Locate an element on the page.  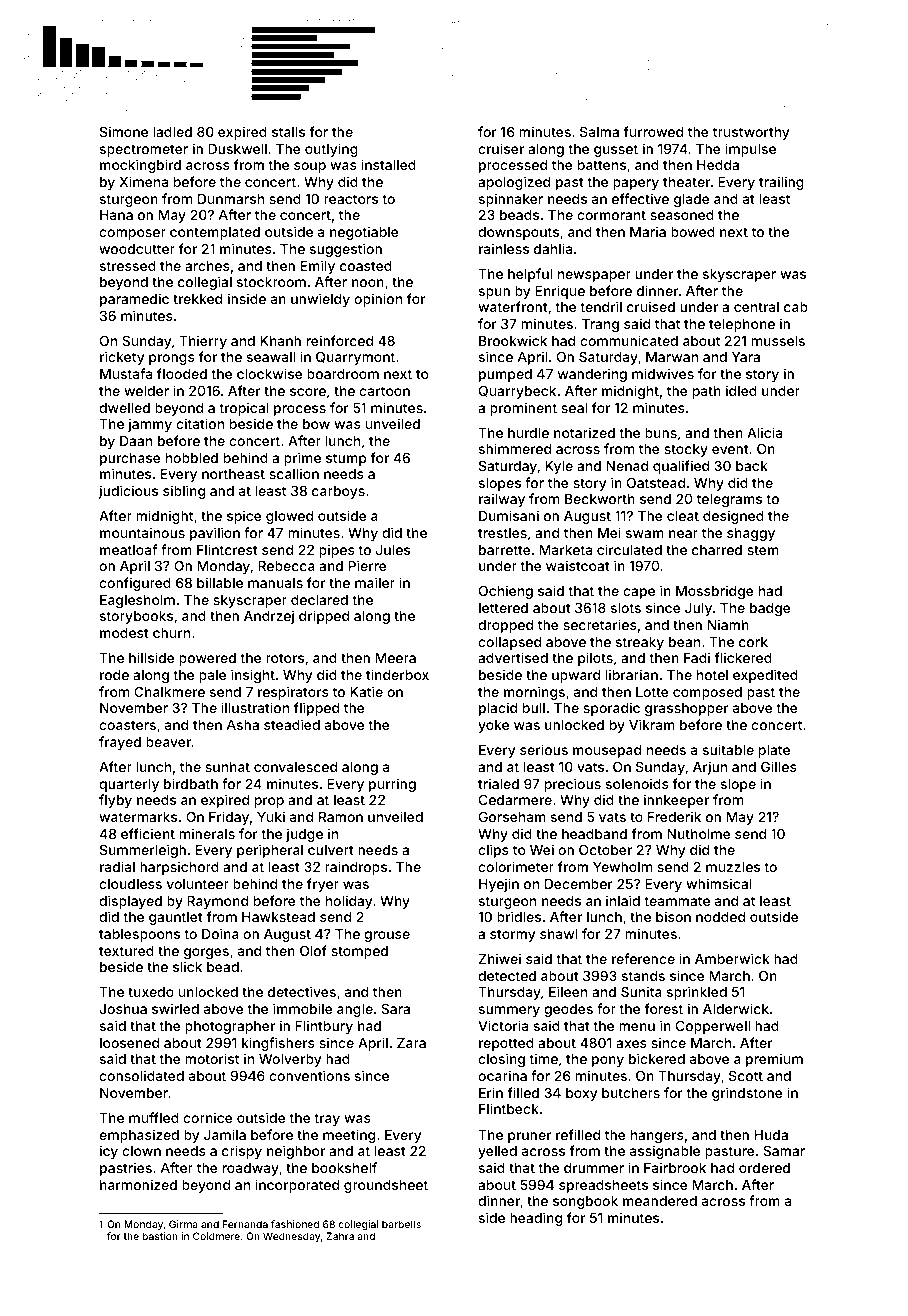
ladled is located at coordinates (172, 132).
